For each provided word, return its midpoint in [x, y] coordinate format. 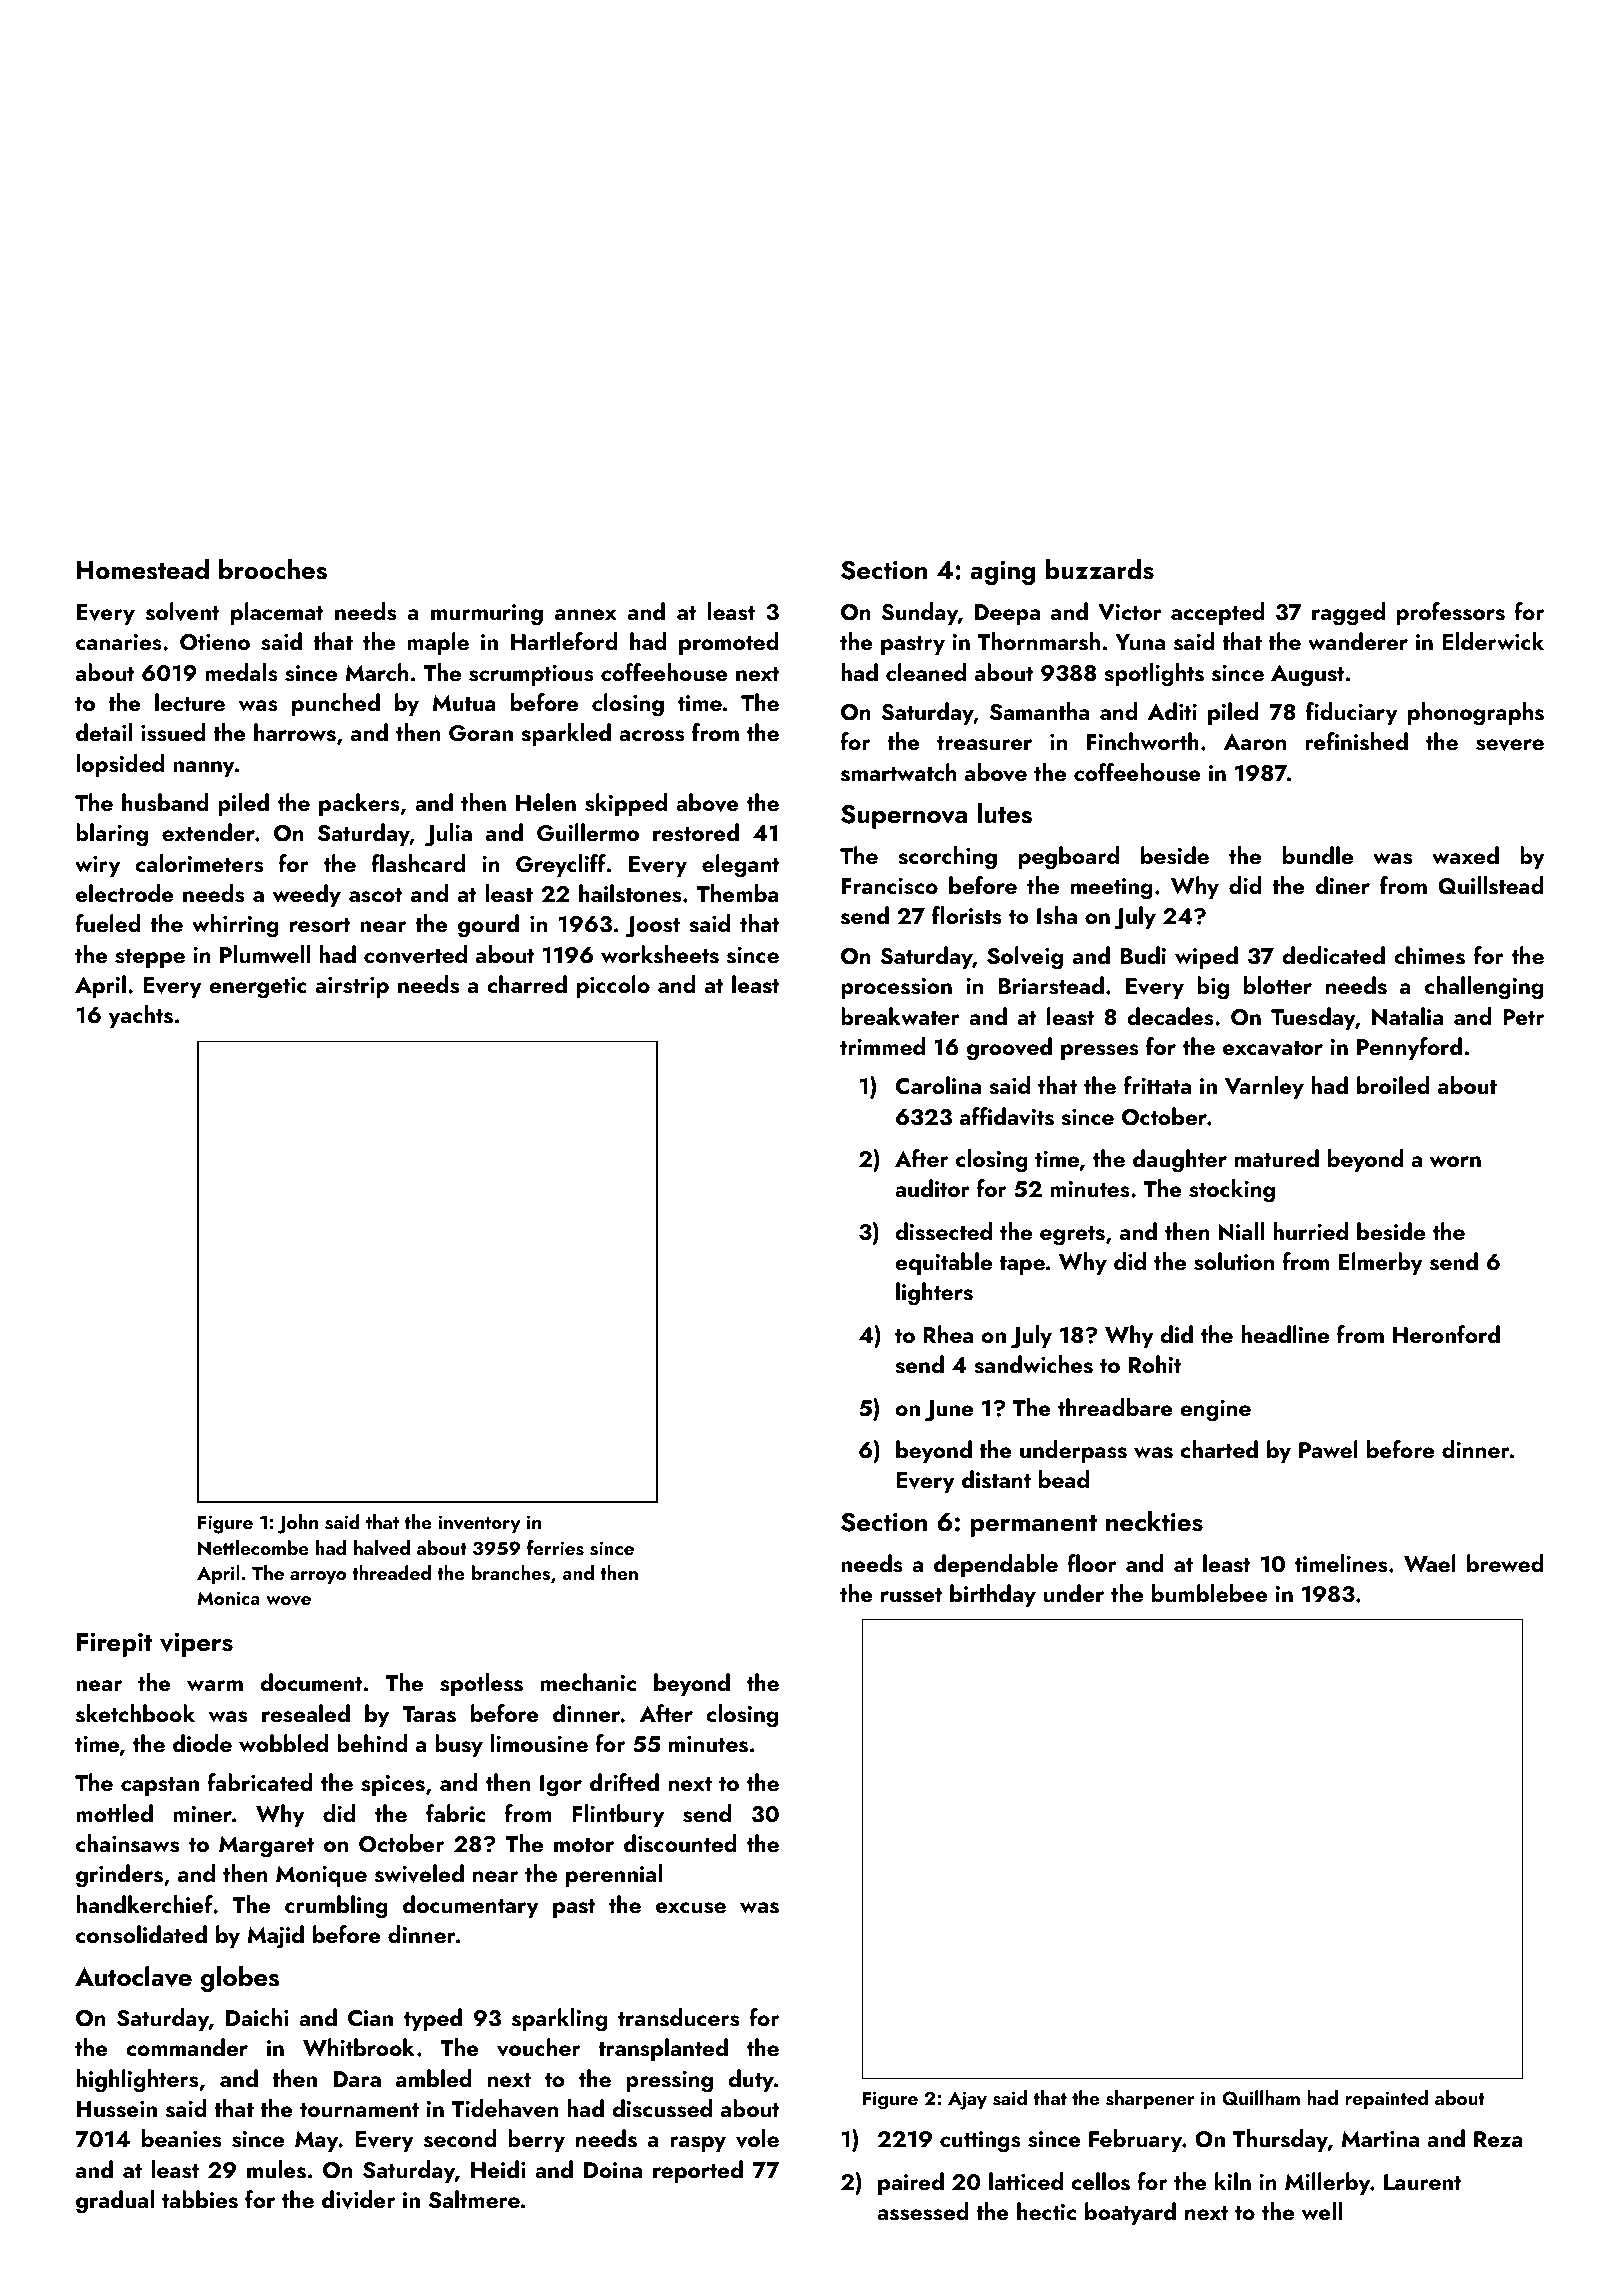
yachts [140, 1016]
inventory [479, 1524]
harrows [295, 732]
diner [1342, 885]
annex [586, 614]
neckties [1154, 1521]
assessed [923, 2211]
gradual [115, 2202]
